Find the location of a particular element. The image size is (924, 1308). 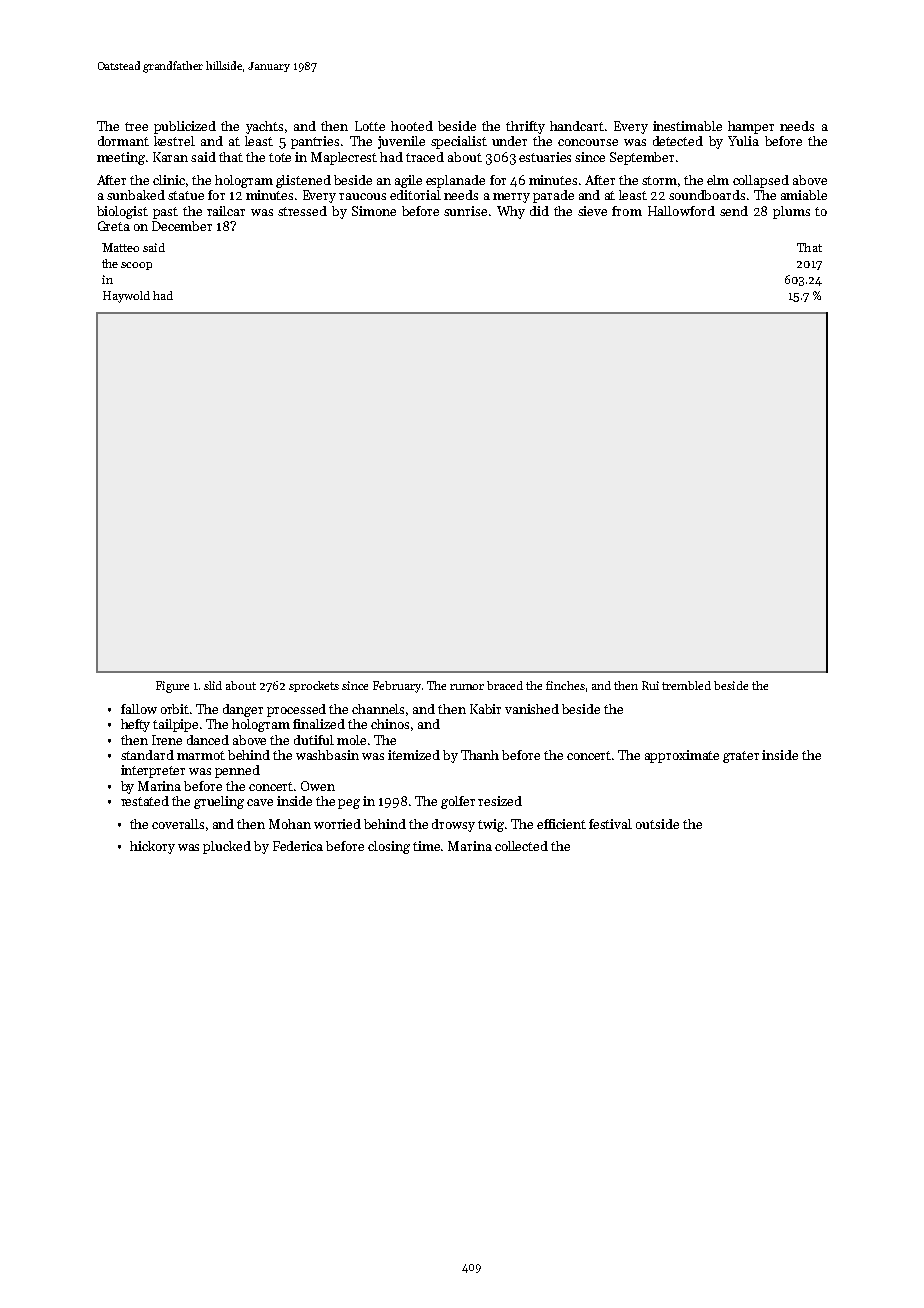

Simone is located at coordinates (374, 211).
